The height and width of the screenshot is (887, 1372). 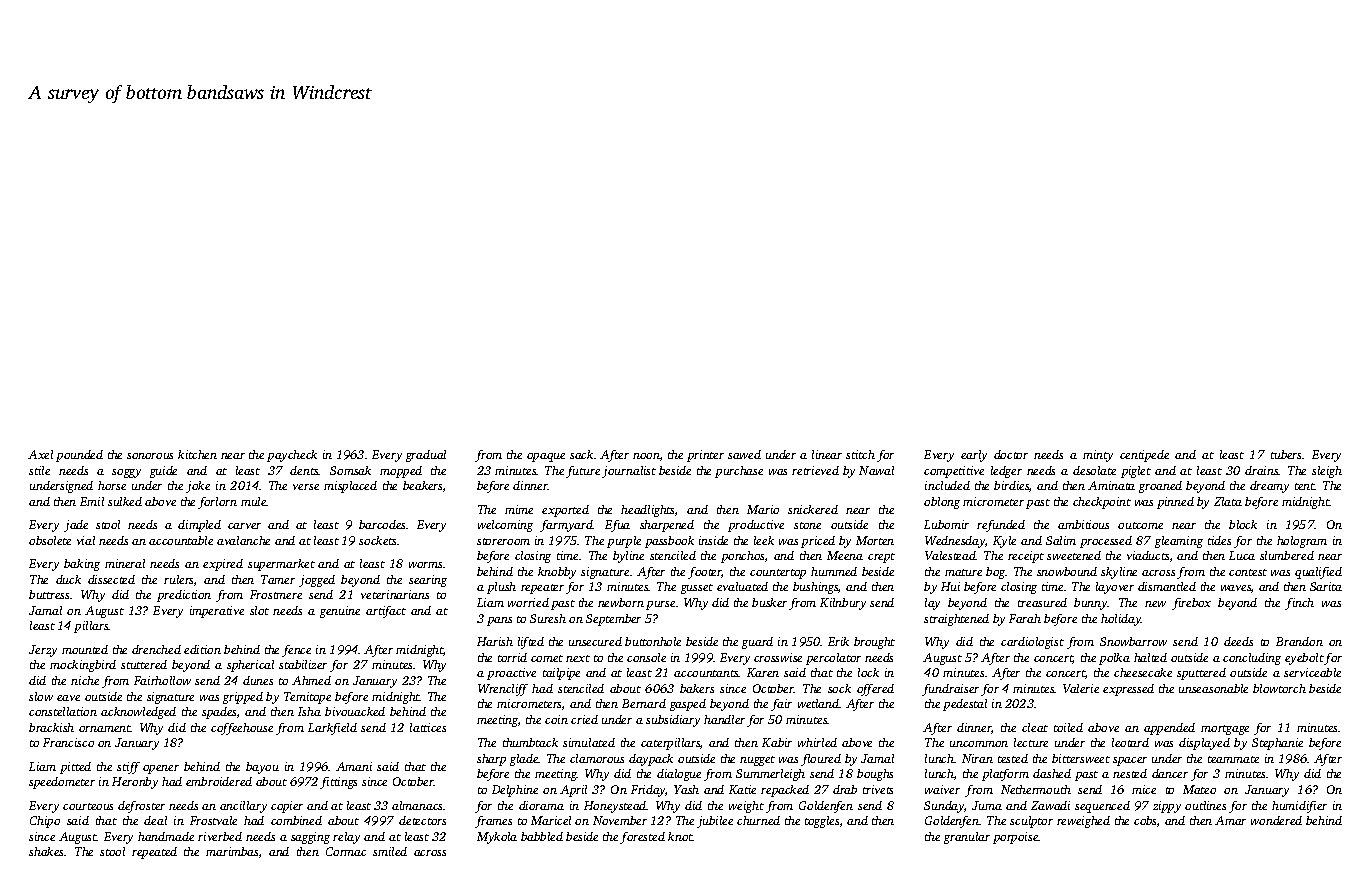 I want to click on misplaced, so click(x=350, y=487).
